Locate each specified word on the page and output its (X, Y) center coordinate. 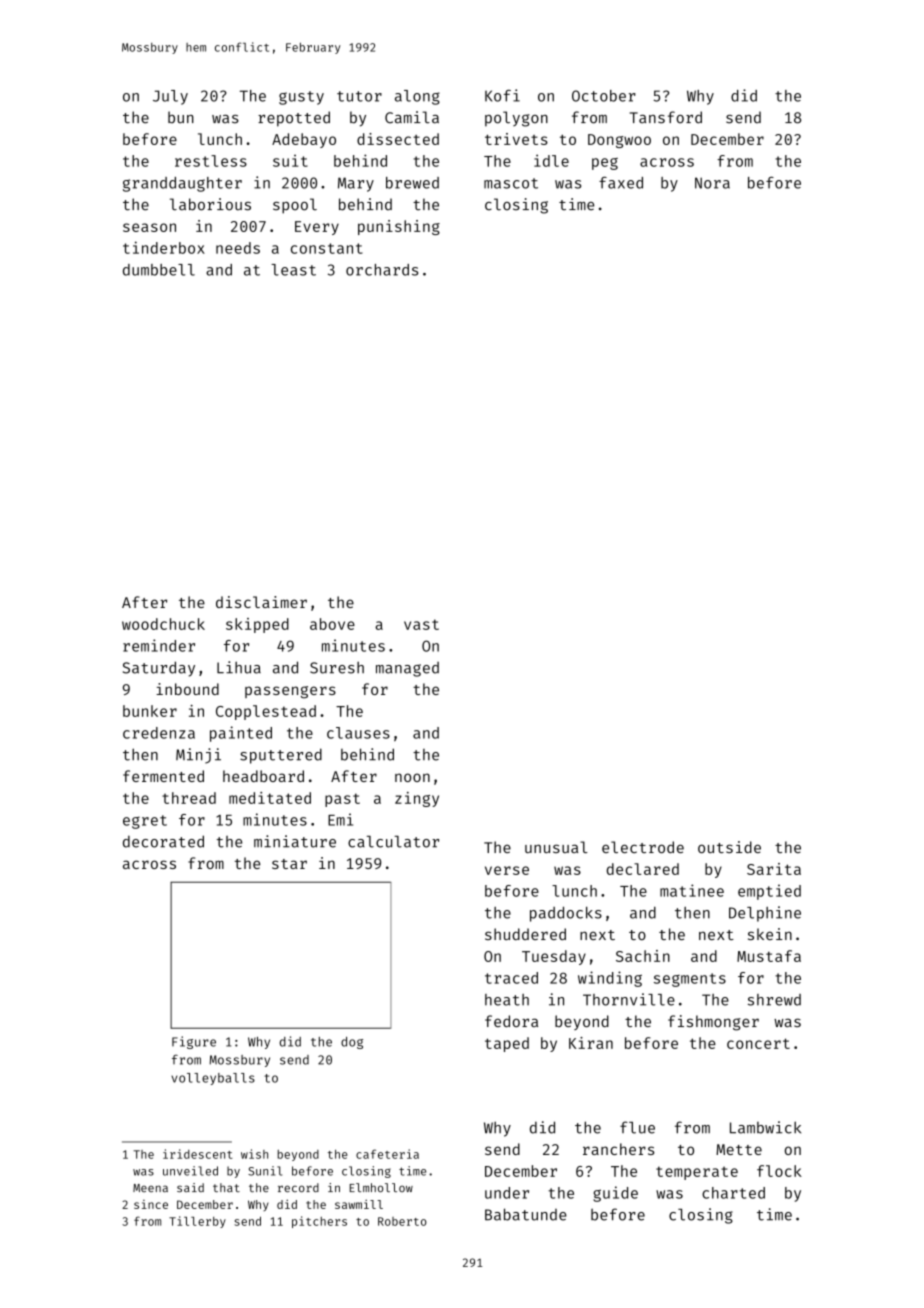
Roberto (402, 1221)
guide (615, 1194)
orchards (382, 270)
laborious (210, 204)
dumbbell (159, 270)
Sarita (774, 869)
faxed (621, 183)
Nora (712, 183)
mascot (511, 183)
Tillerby (197, 1222)
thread (189, 798)
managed (407, 669)
